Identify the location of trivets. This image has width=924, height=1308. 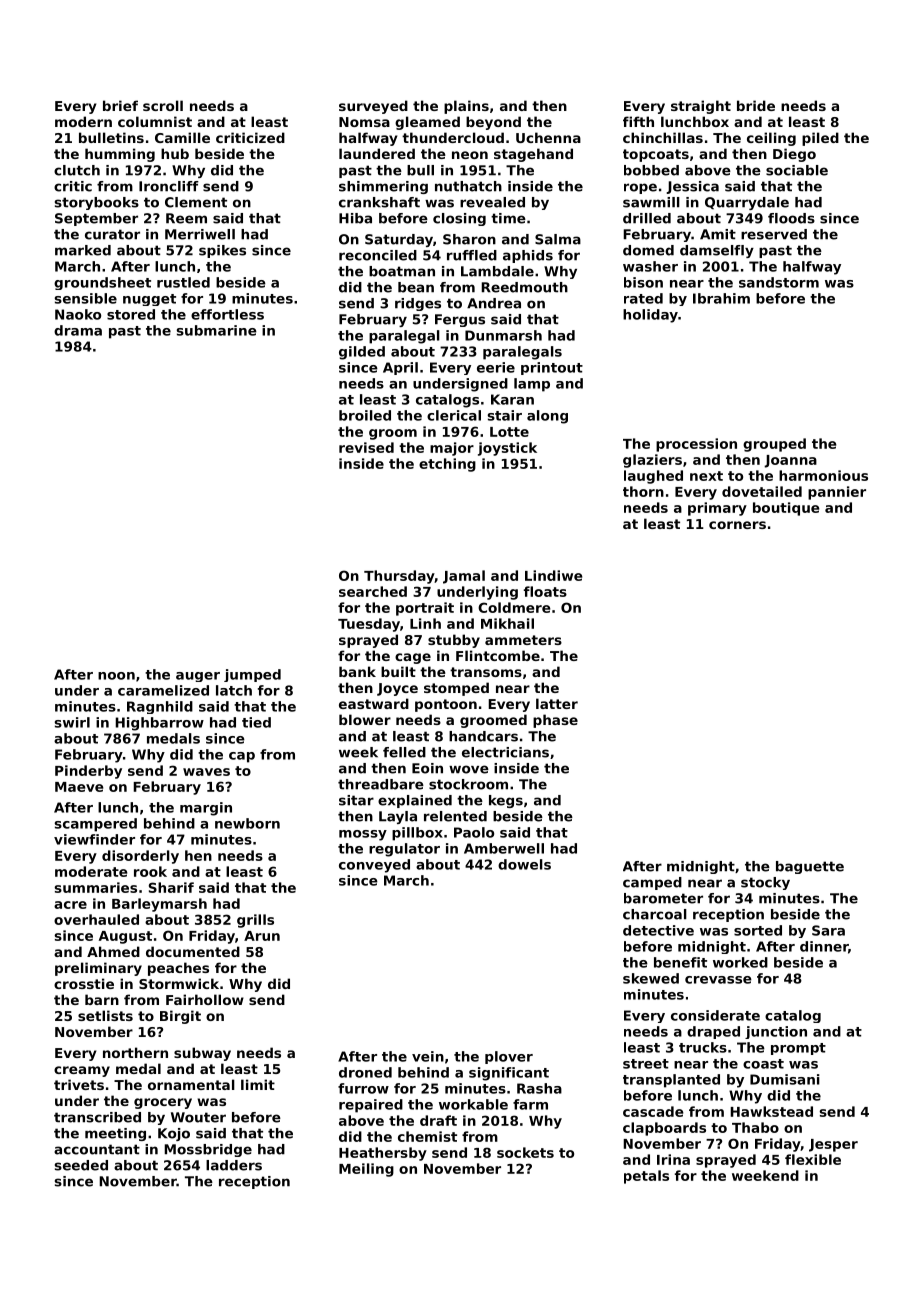
(79, 1084).
